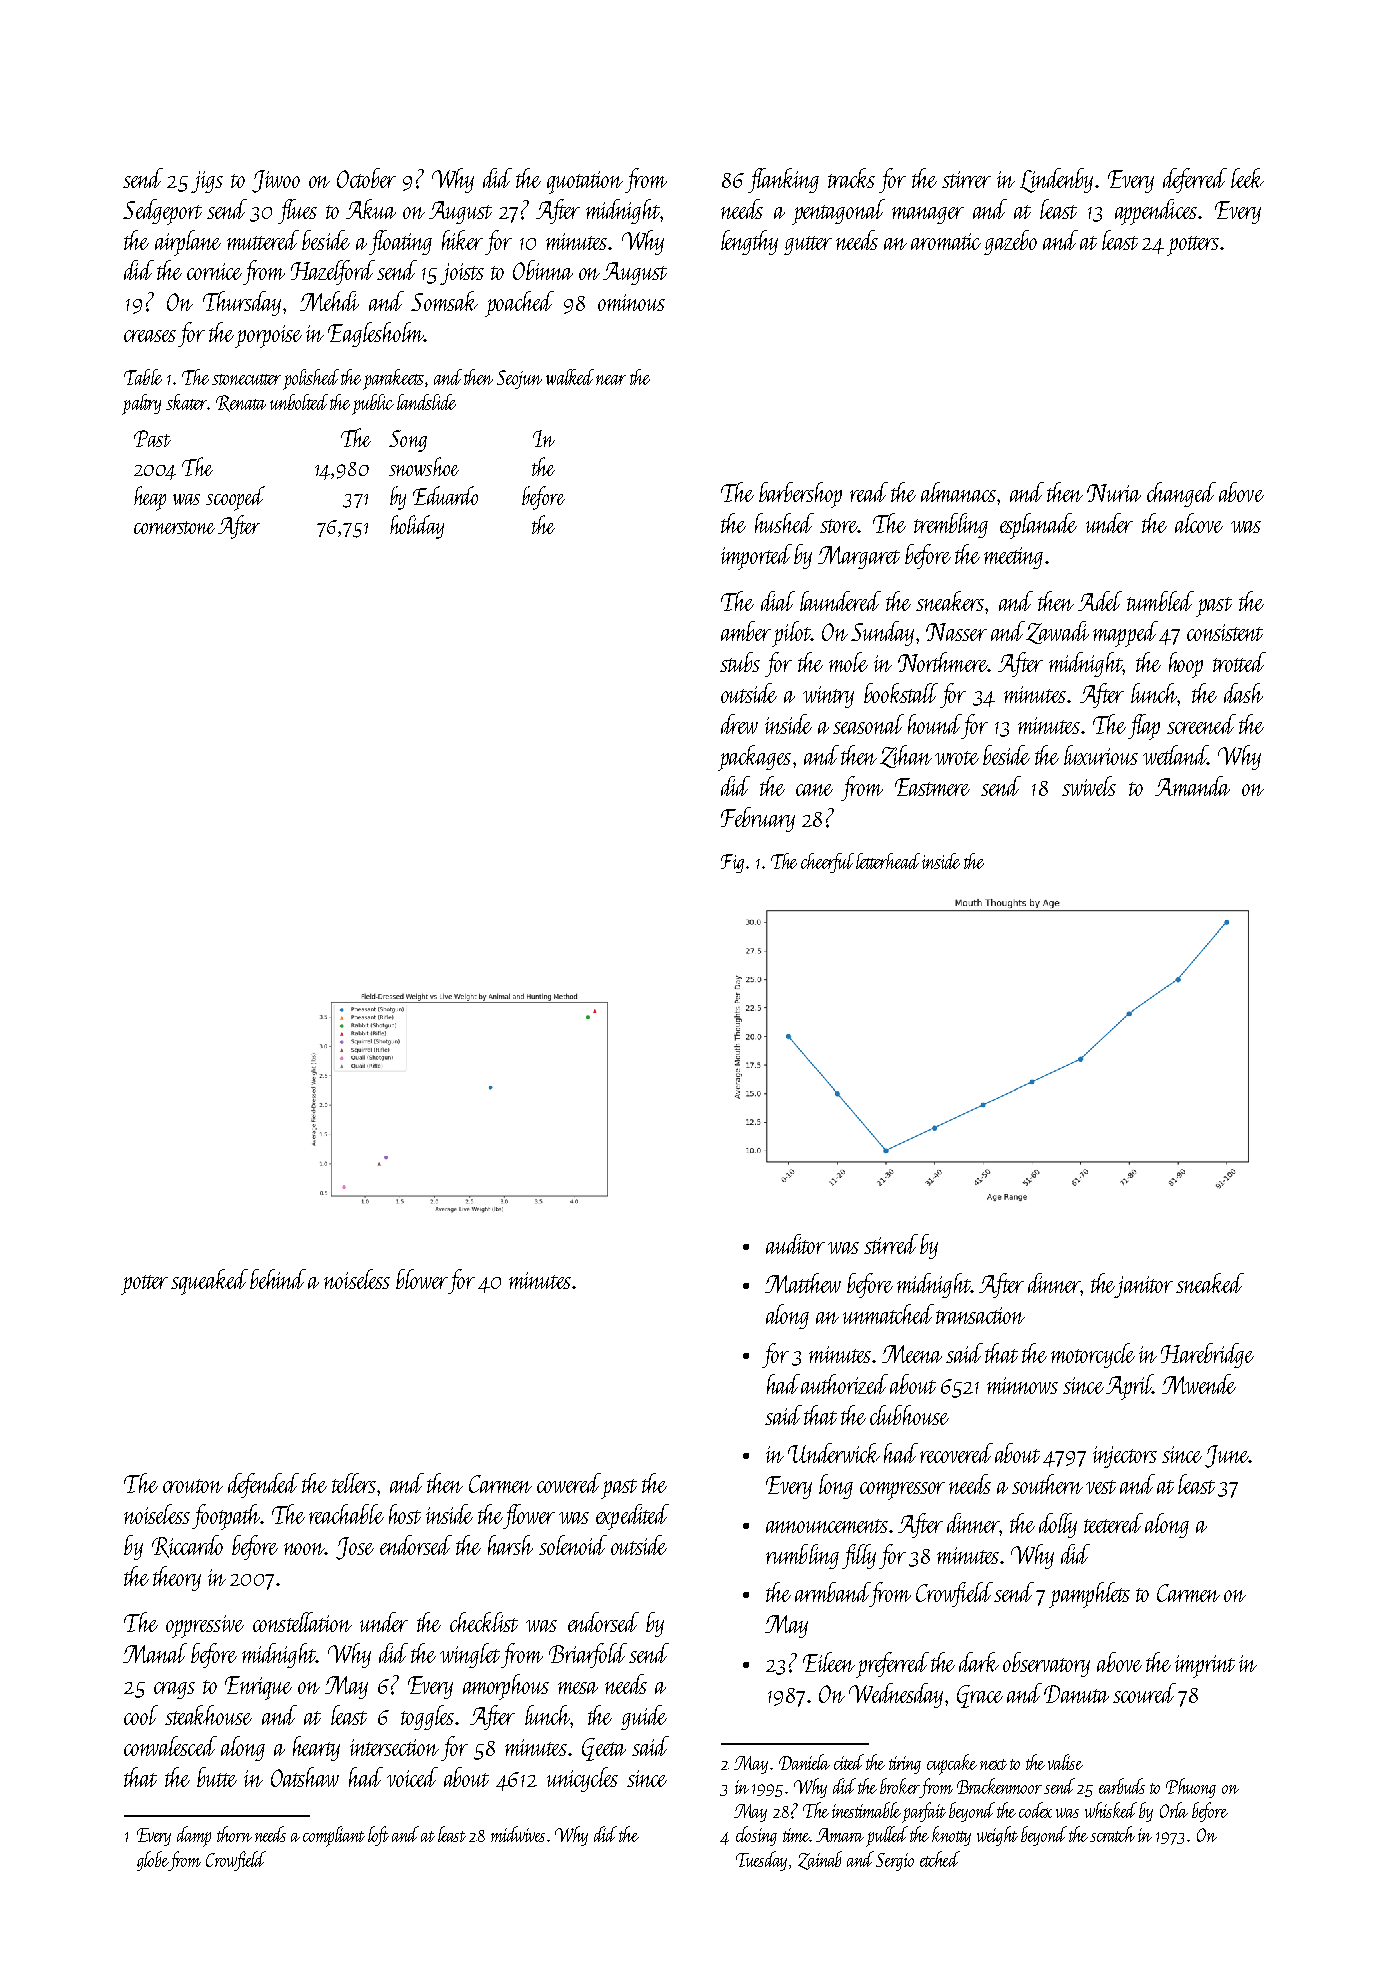 This page has height=1969, width=1386. Describe the element at coordinates (141, 404) in the page. I see `paltry` at that location.
